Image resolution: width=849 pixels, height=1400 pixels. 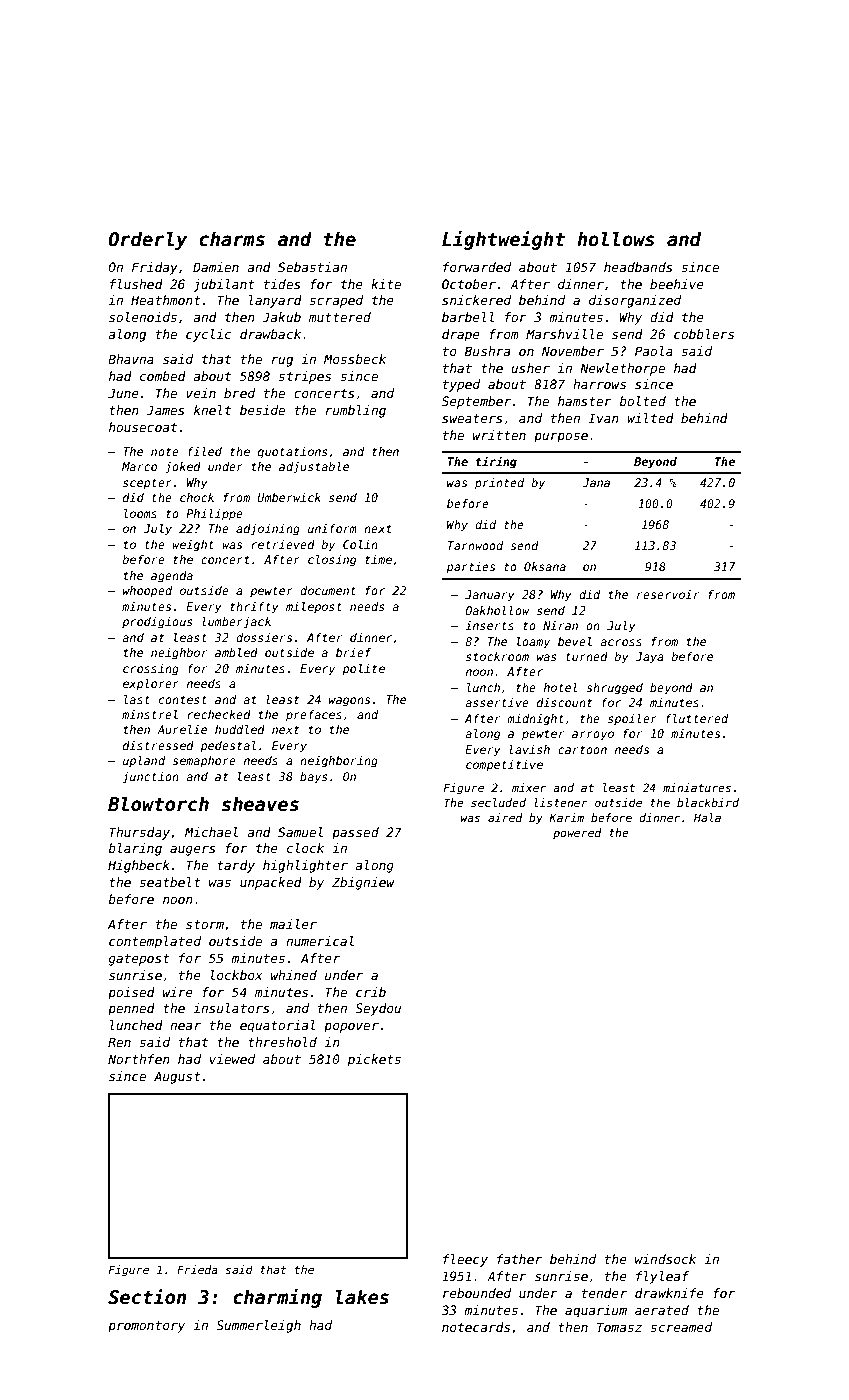 I want to click on promontory, so click(x=146, y=1327).
